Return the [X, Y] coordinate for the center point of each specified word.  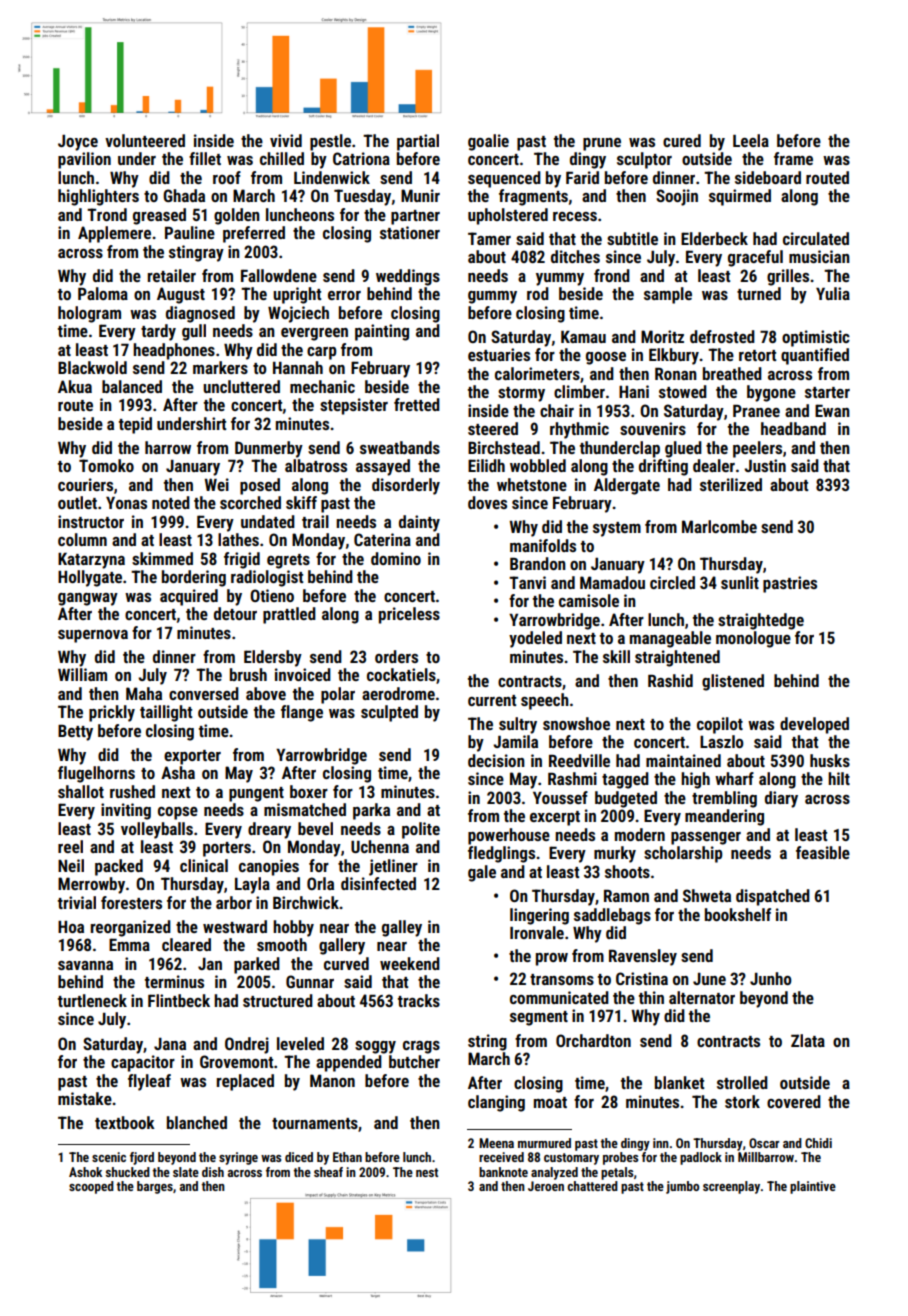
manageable [670, 639]
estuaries [499, 354]
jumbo [682, 1187]
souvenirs [653, 428]
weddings [408, 277]
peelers [757, 449]
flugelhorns [96, 774]
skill [616, 656]
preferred [254, 234]
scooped [91, 1187]
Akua [75, 386]
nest [427, 1172]
